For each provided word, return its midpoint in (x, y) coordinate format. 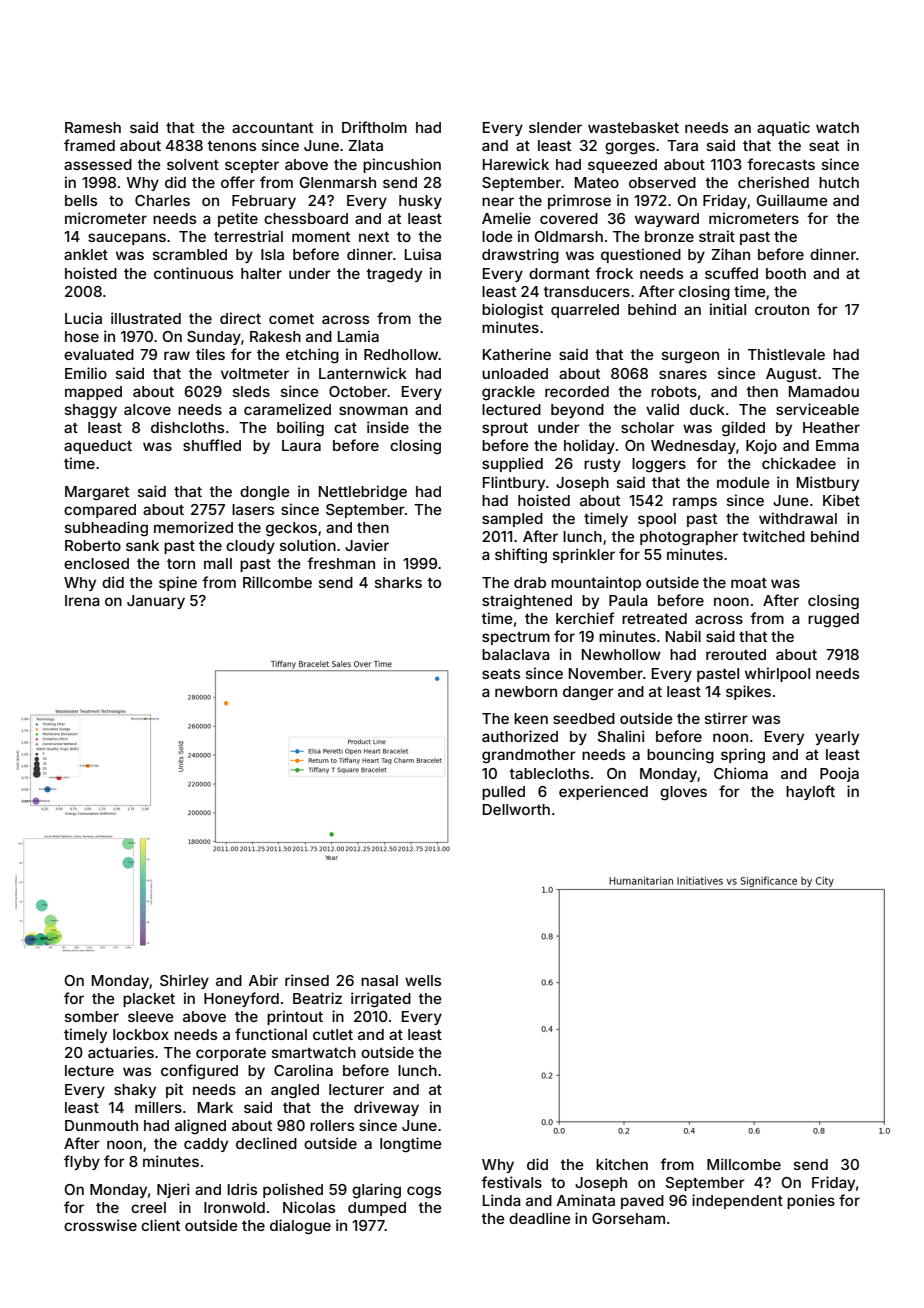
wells (423, 980)
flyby (82, 1162)
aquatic (783, 128)
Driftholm (374, 127)
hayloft (810, 792)
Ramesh (93, 127)
